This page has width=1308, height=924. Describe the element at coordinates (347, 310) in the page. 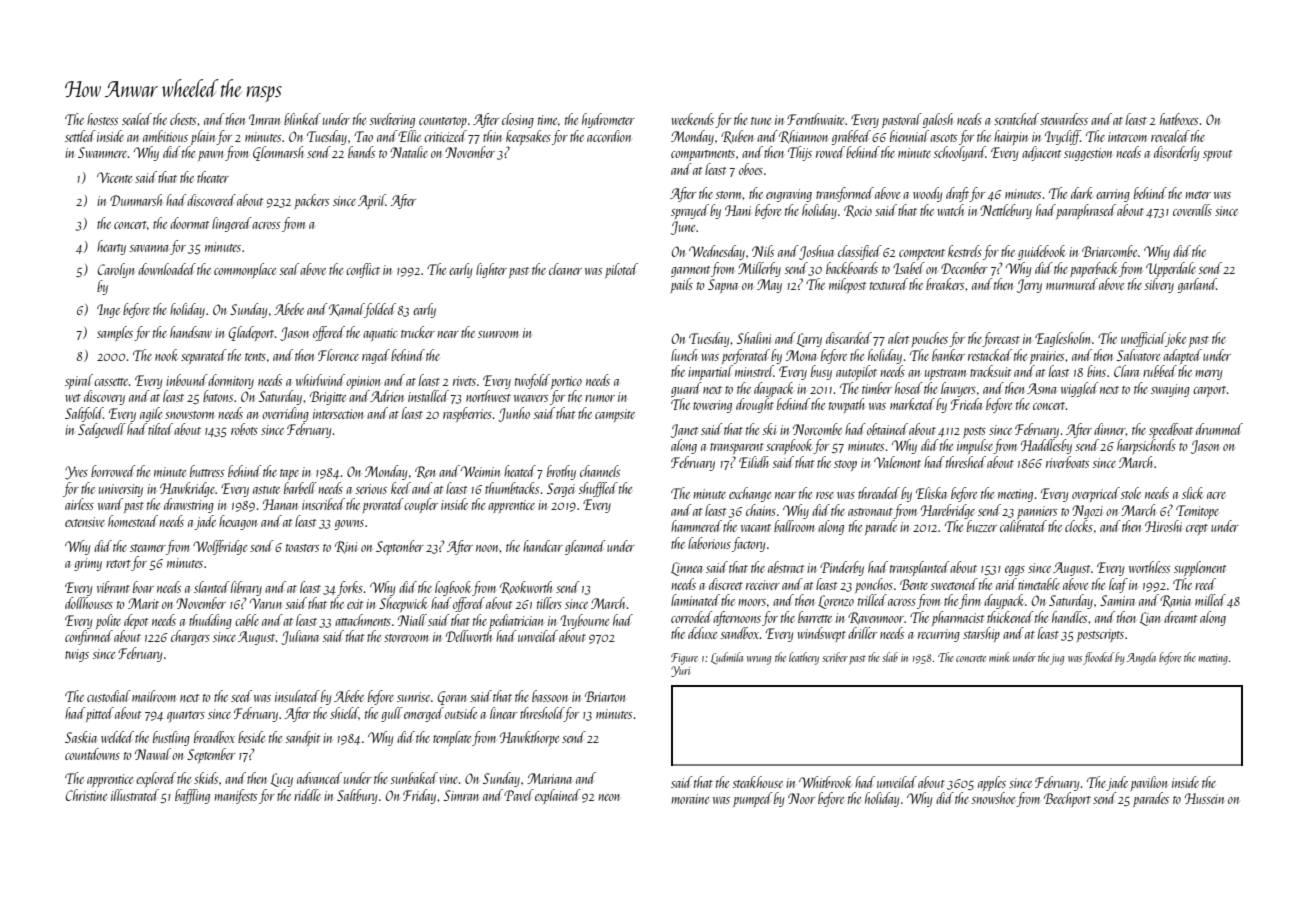

I see `Kamal` at that location.
